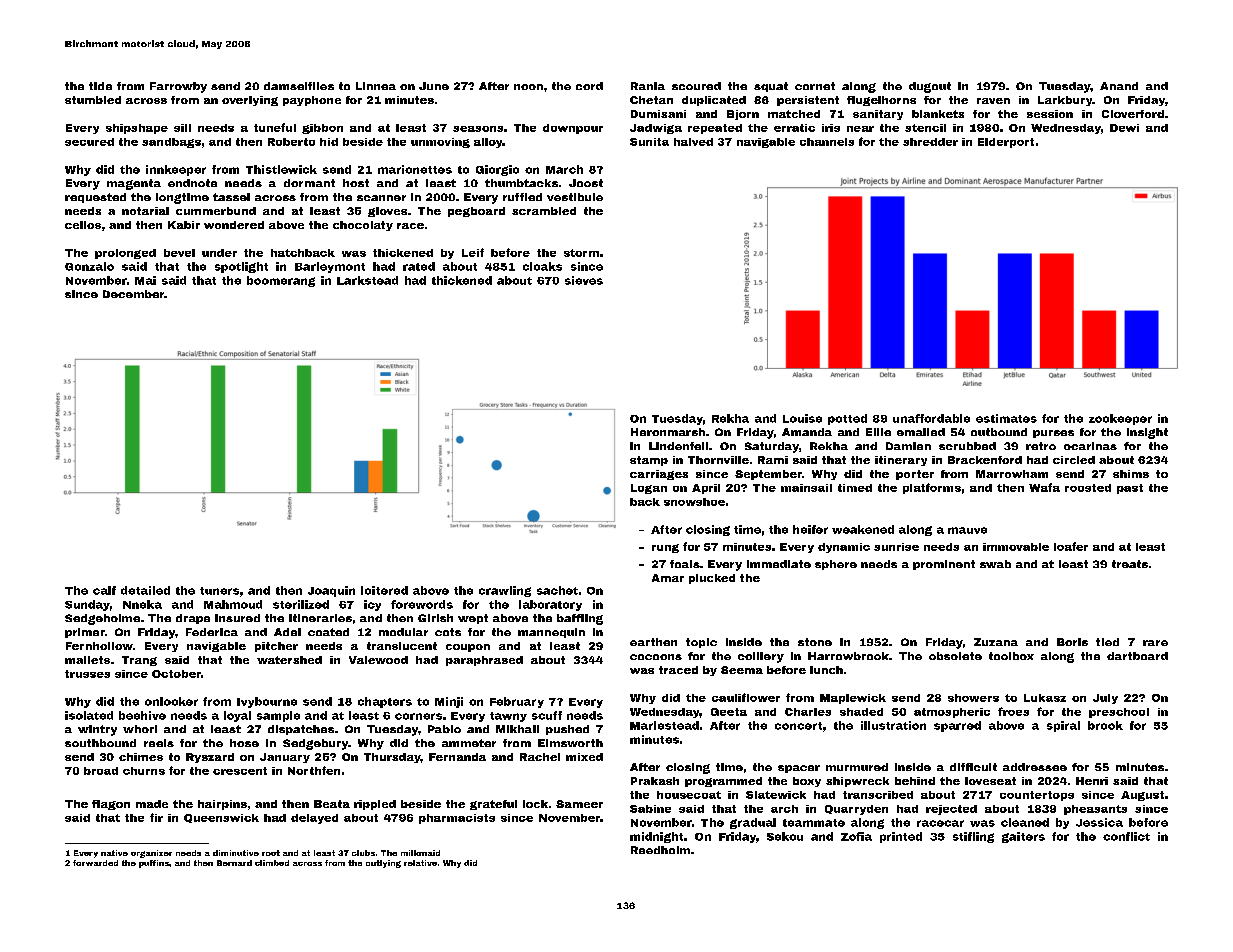  Describe the element at coordinates (87, 674) in the page. I see `trusses` at that location.
